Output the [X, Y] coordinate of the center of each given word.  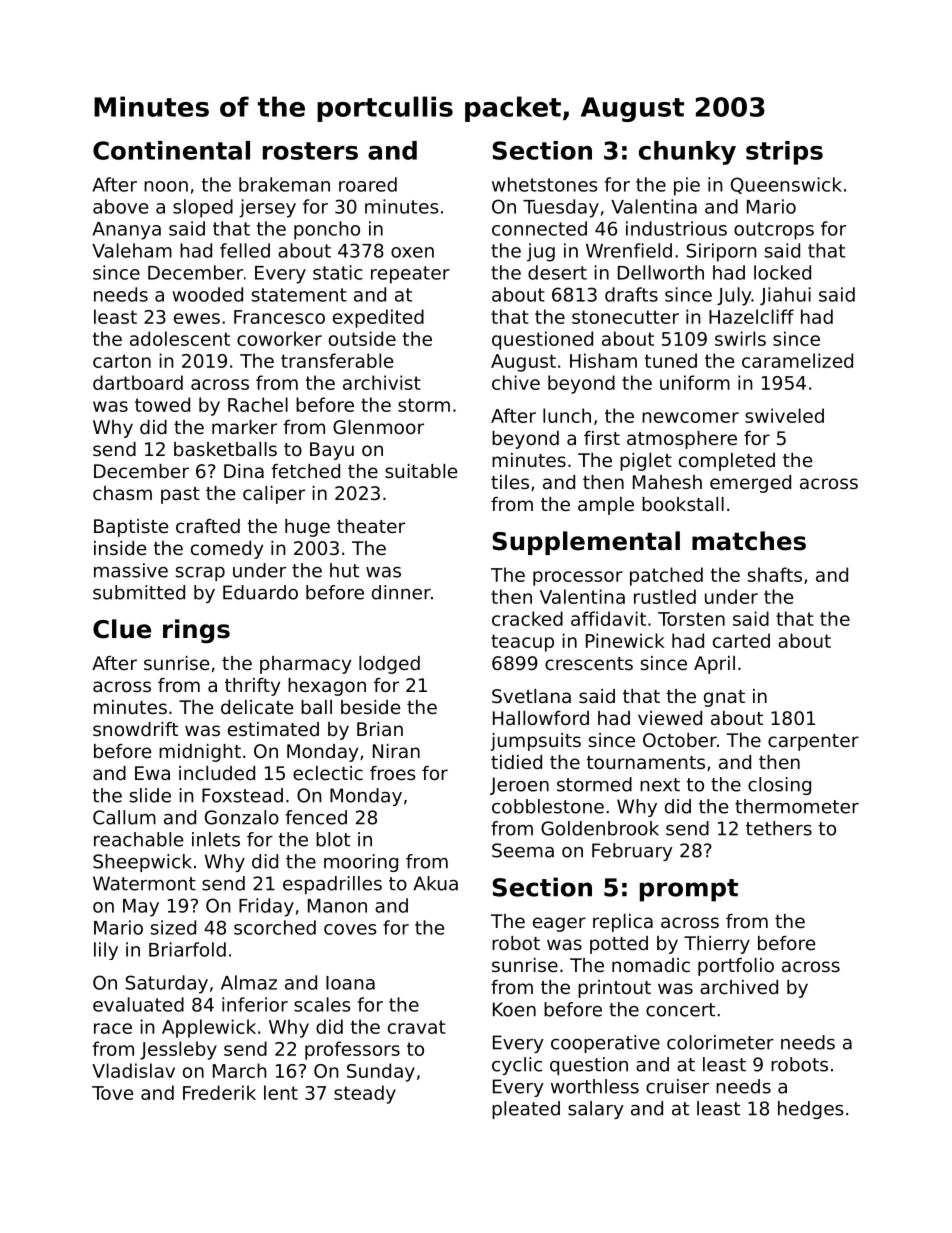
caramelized [797, 360]
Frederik [219, 1092]
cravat [417, 1027]
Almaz [249, 982]
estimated [273, 729]
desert [557, 272]
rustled [665, 596]
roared [368, 184]
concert [680, 1010]
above [120, 206]
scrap [200, 574]
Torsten [691, 619]
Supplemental [586, 543]
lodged [389, 665]
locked [782, 272]
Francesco [279, 317]
